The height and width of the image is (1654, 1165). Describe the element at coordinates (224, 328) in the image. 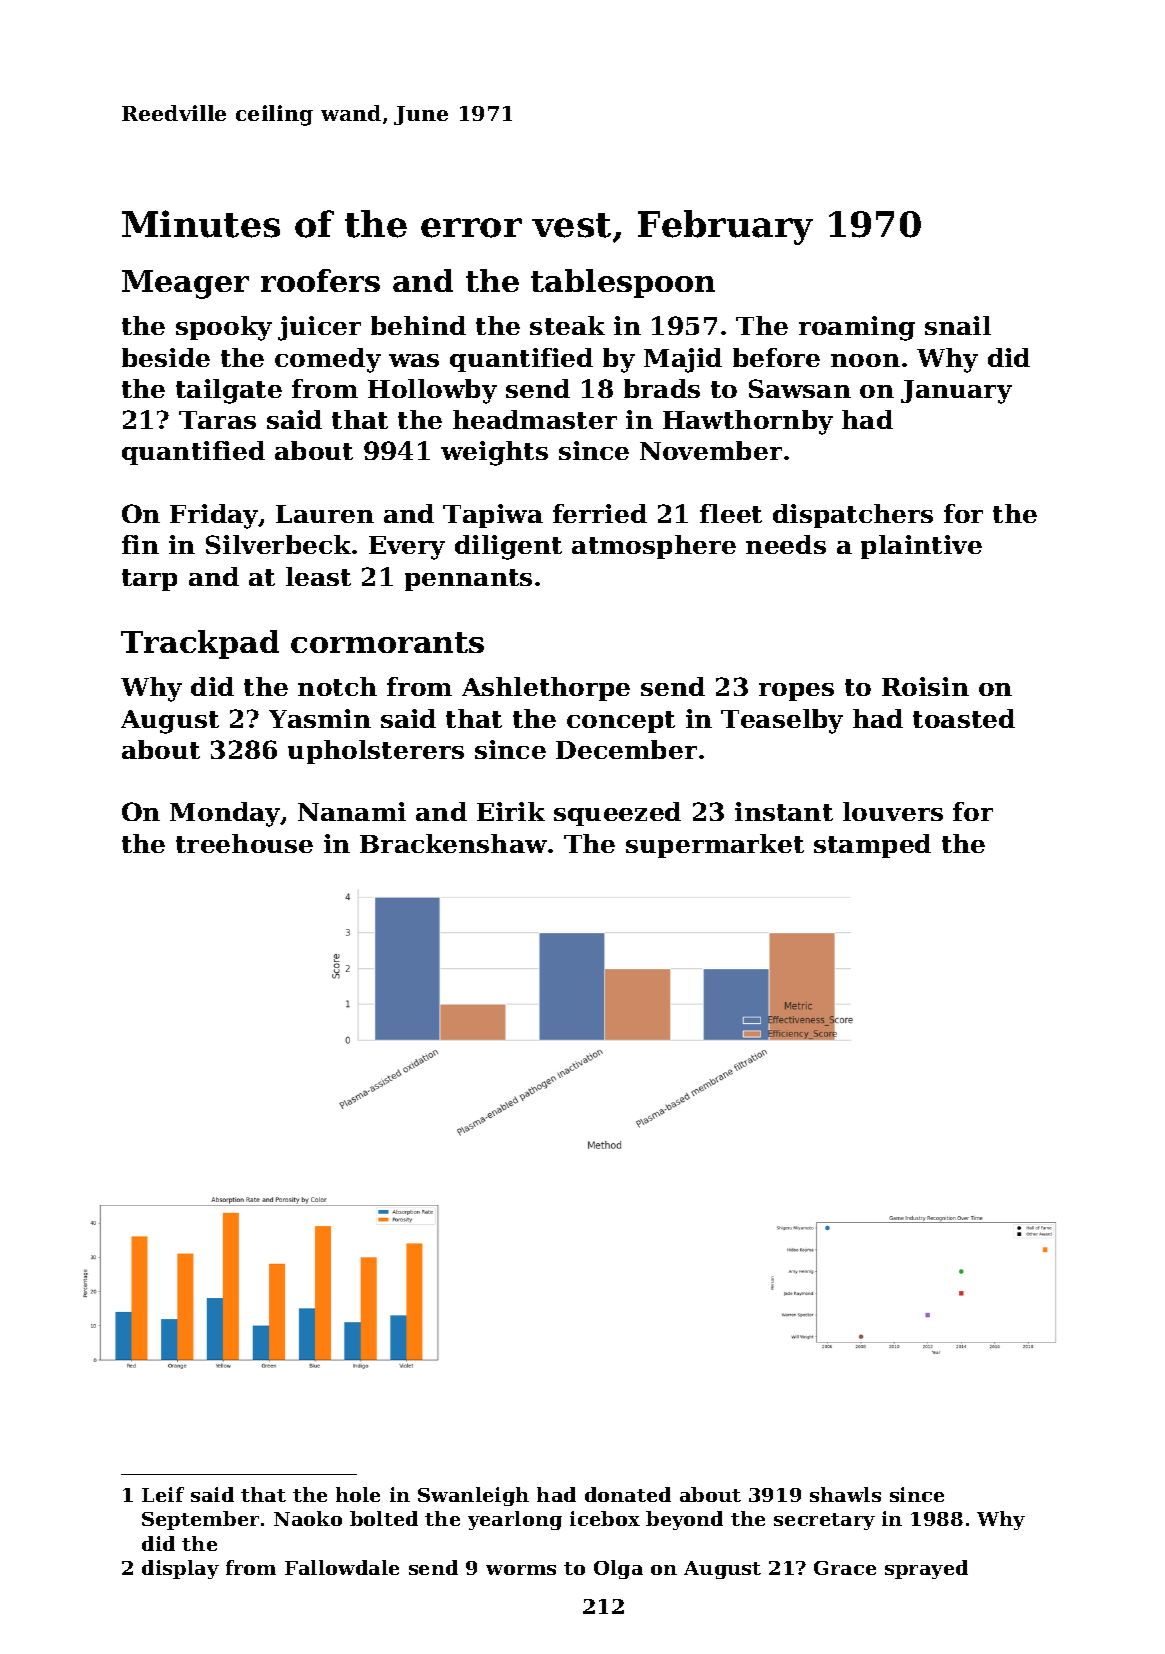

I see `spooky` at that location.
